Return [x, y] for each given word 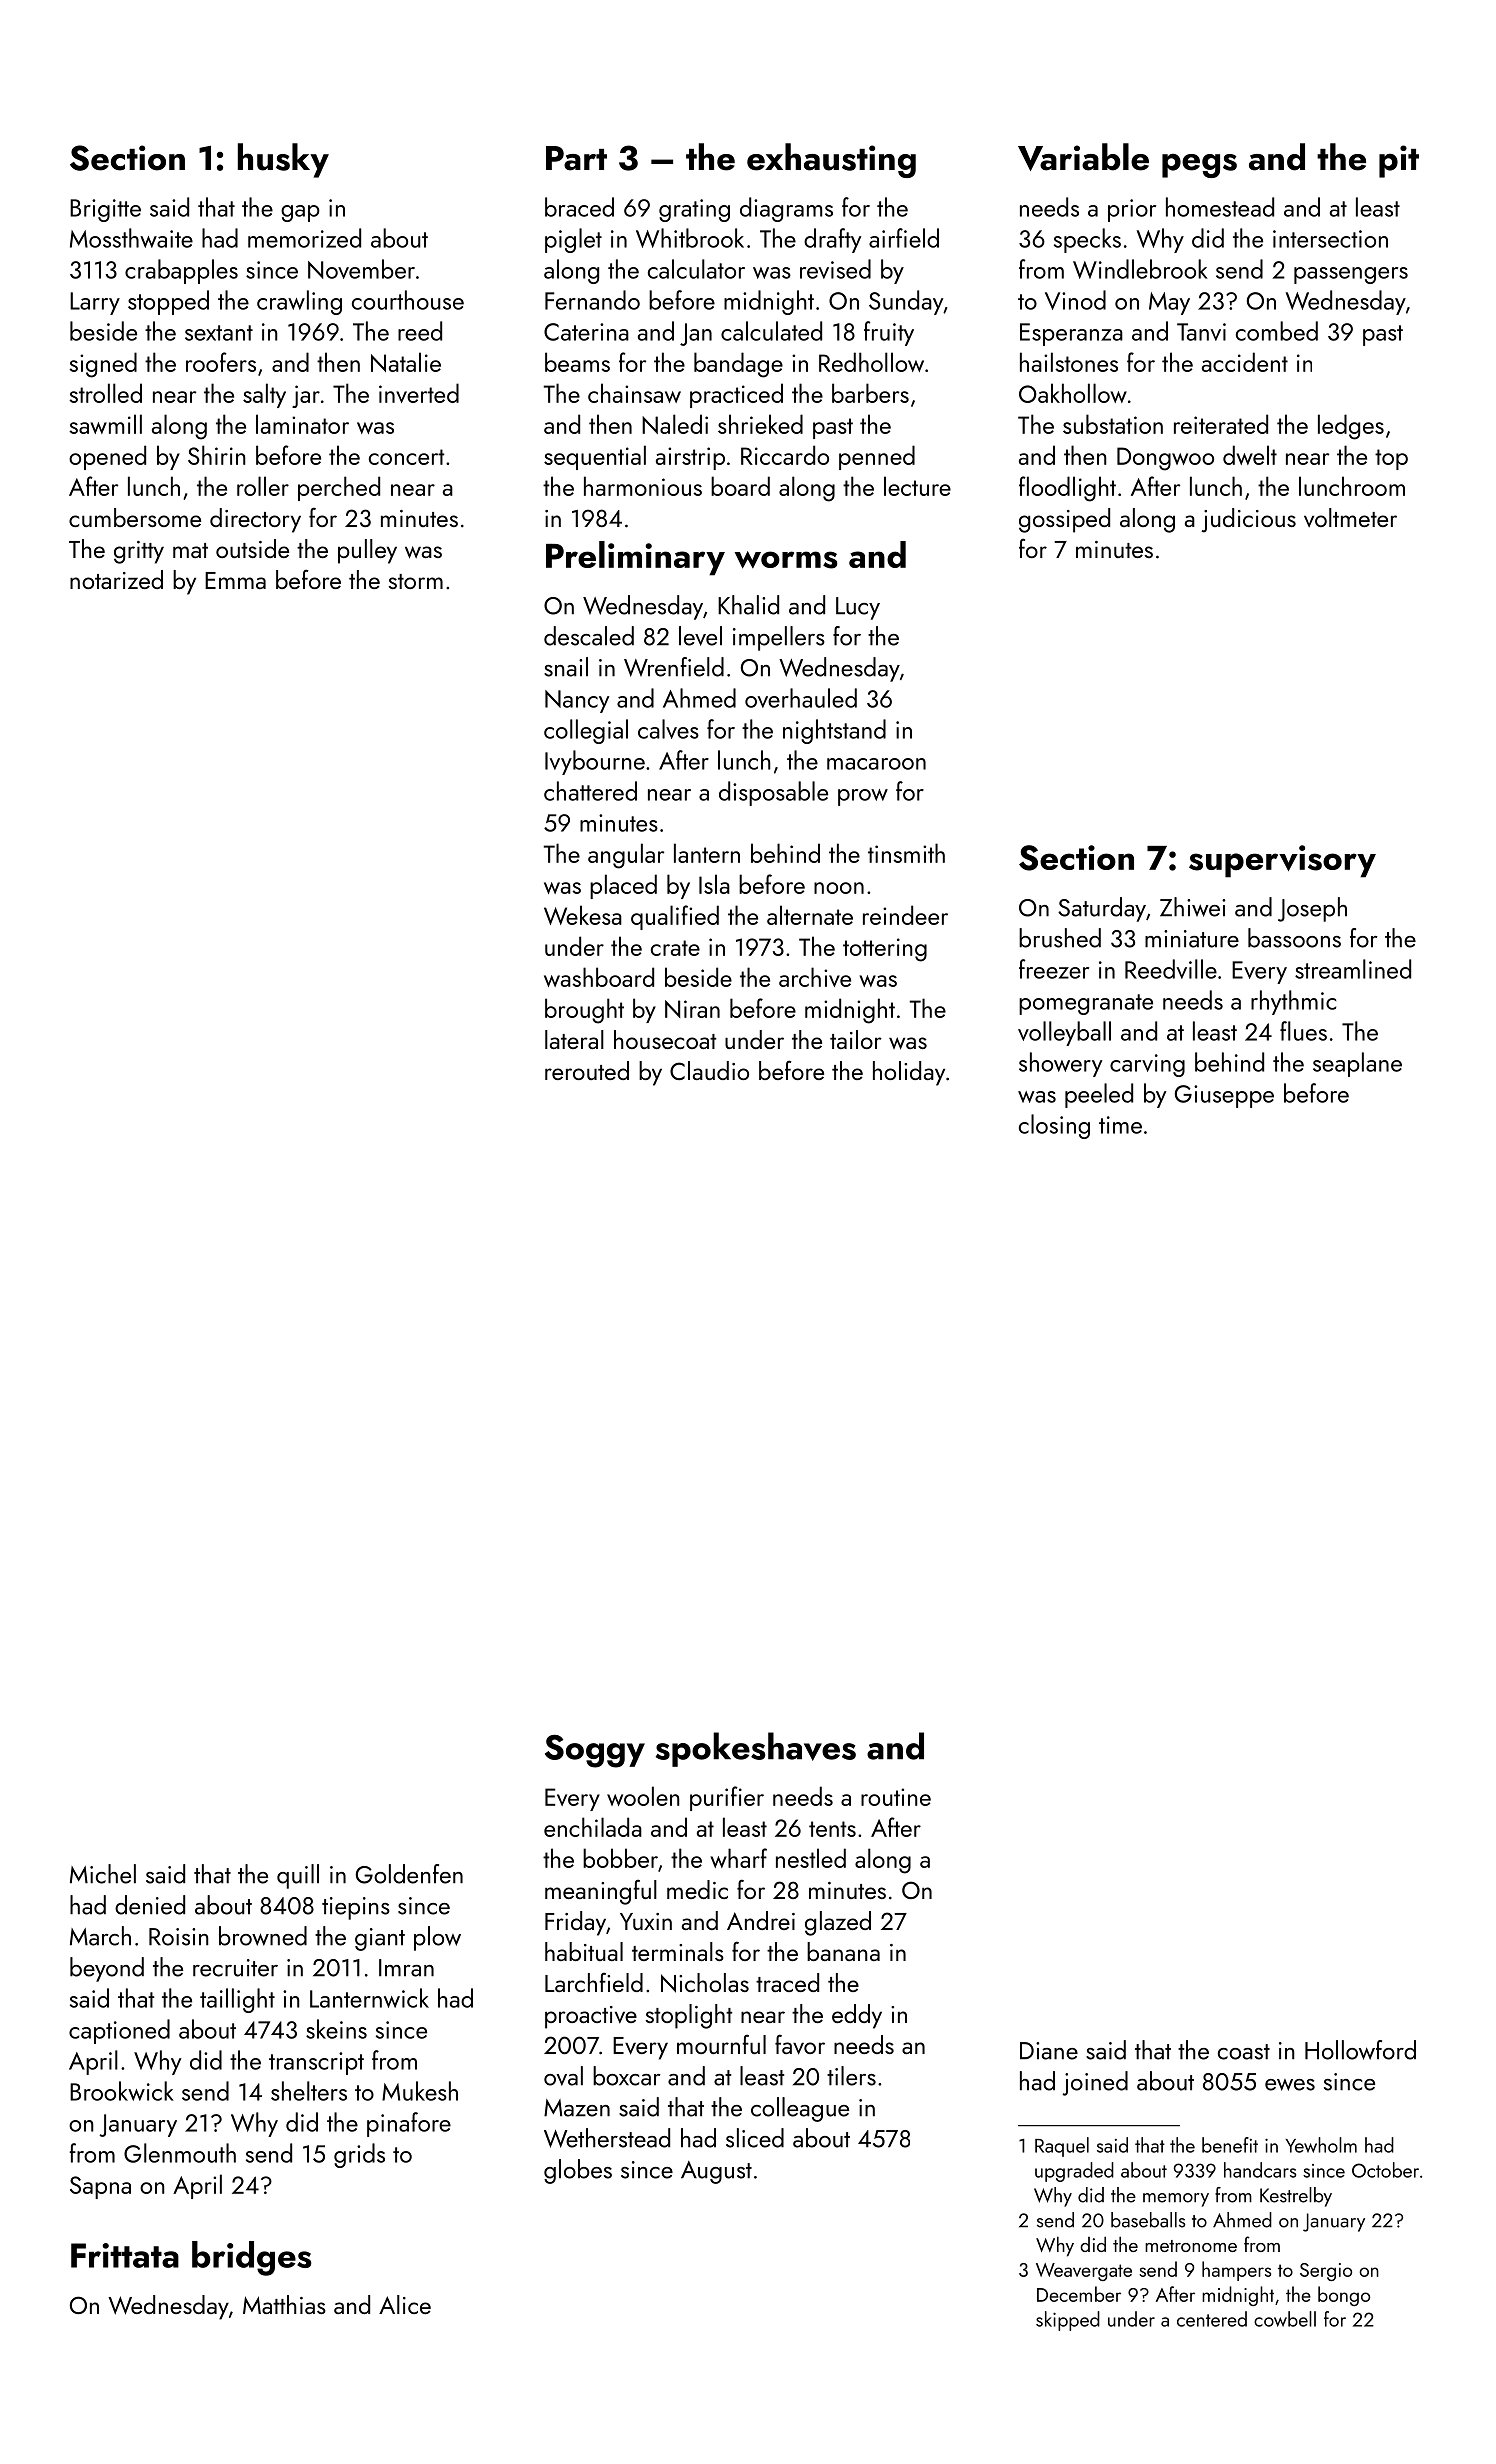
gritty [139, 552]
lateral [574, 1039]
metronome [1191, 2246]
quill [298, 1876]
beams [577, 362]
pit [1399, 161]
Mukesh [420, 2091]
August [716, 2172]
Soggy [595, 1751]
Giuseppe [1224, 1096]
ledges [1351, 427]
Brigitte [105, 210]
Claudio [709, 1070]
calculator [696, 269]
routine [896, 1797]
